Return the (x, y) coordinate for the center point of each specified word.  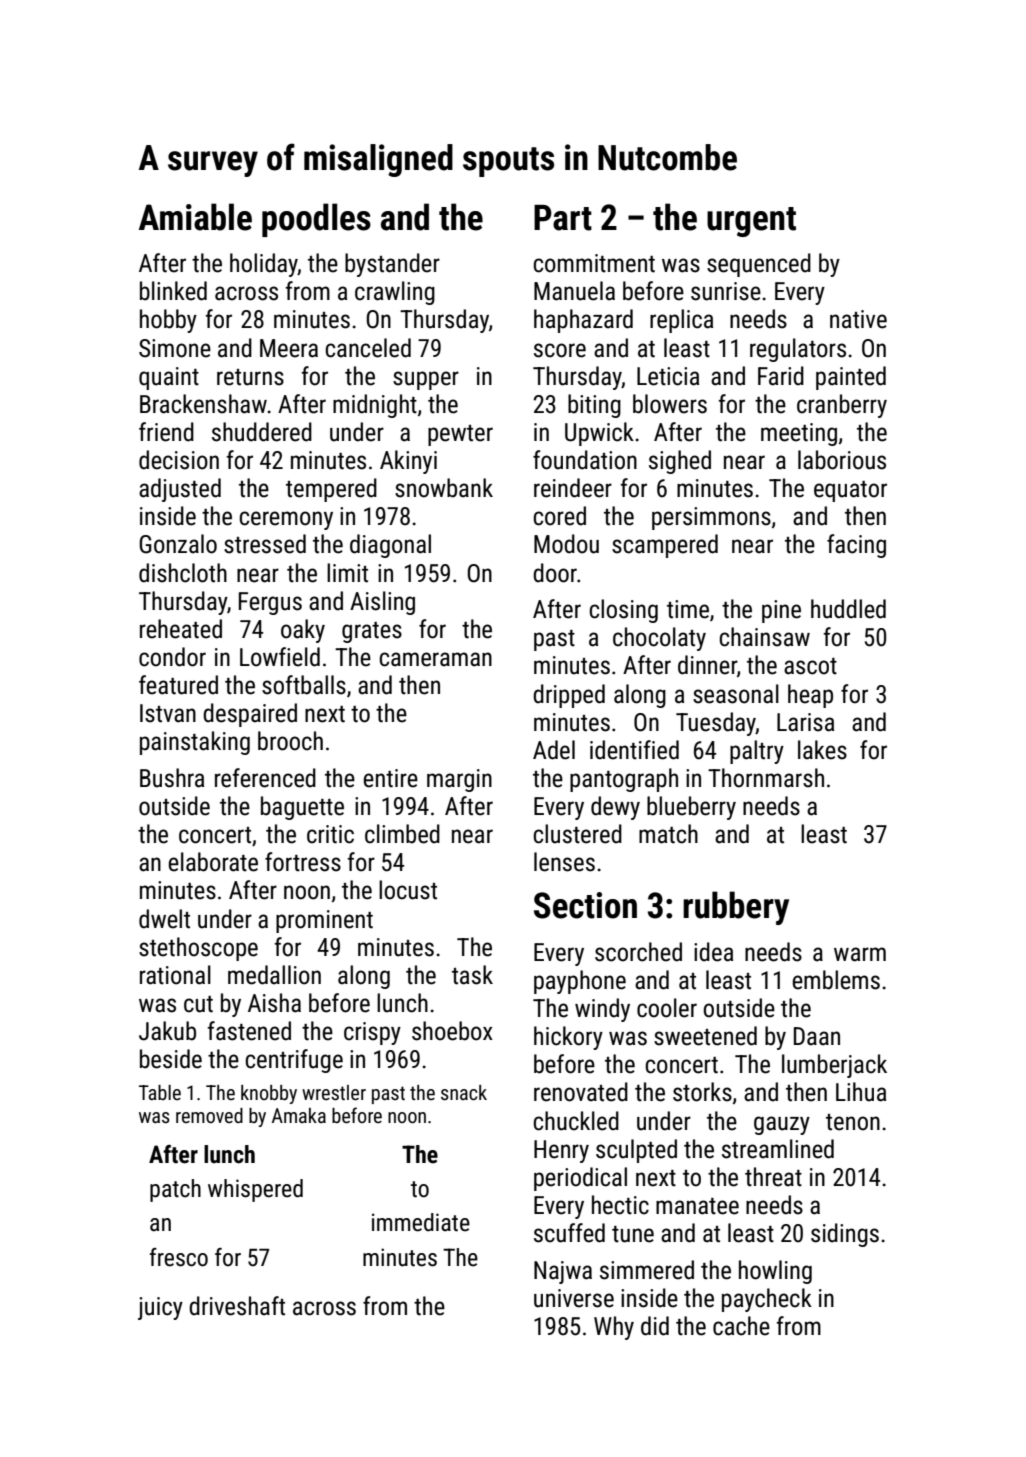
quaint (169, 378)
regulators (798, 350)
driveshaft (237, 1306)
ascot (810, 666)
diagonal (390, 546)
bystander (392, 265)
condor (172, 657)
